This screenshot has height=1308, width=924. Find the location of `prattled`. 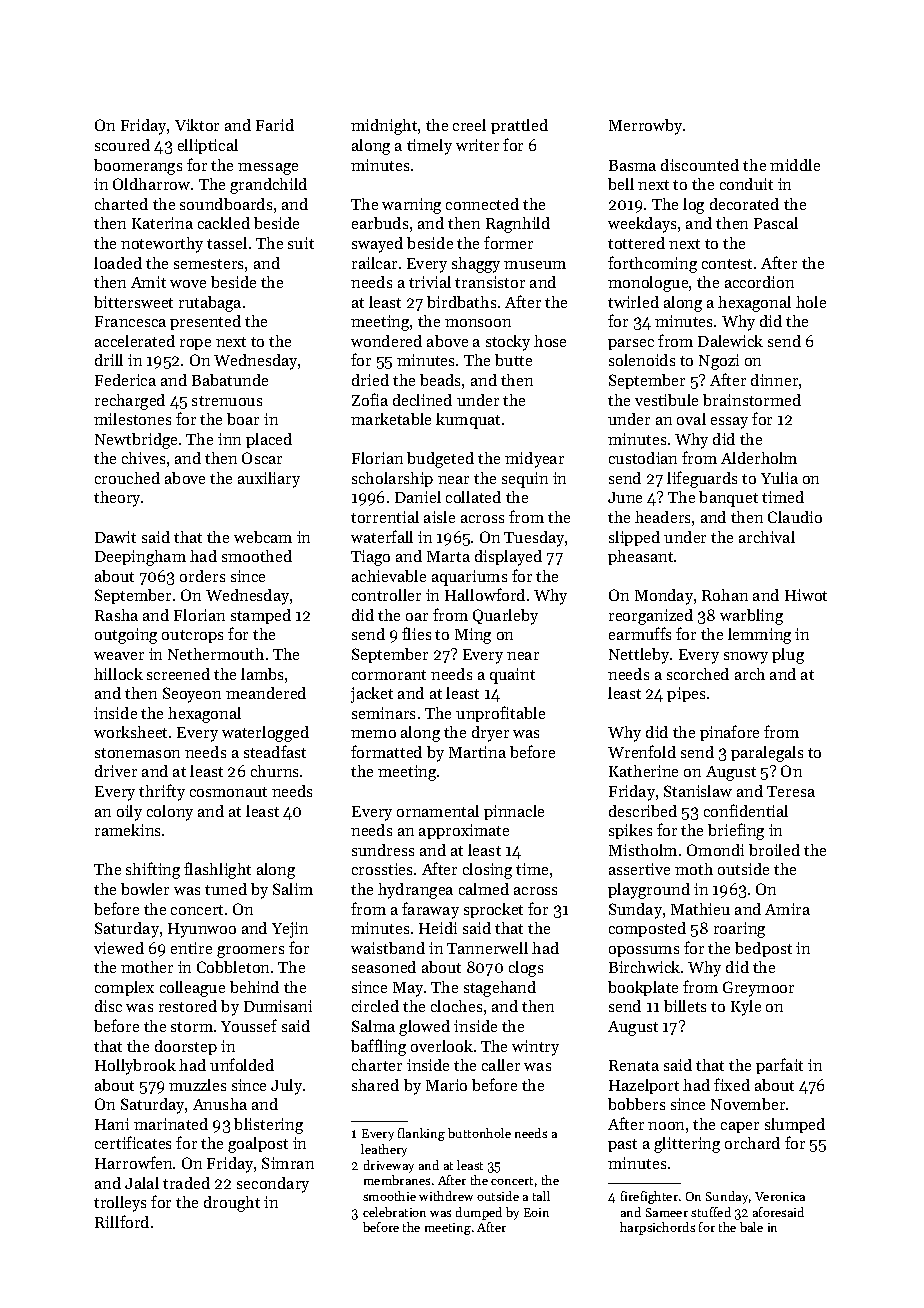

prattled is located at coordinates (519, 126).
